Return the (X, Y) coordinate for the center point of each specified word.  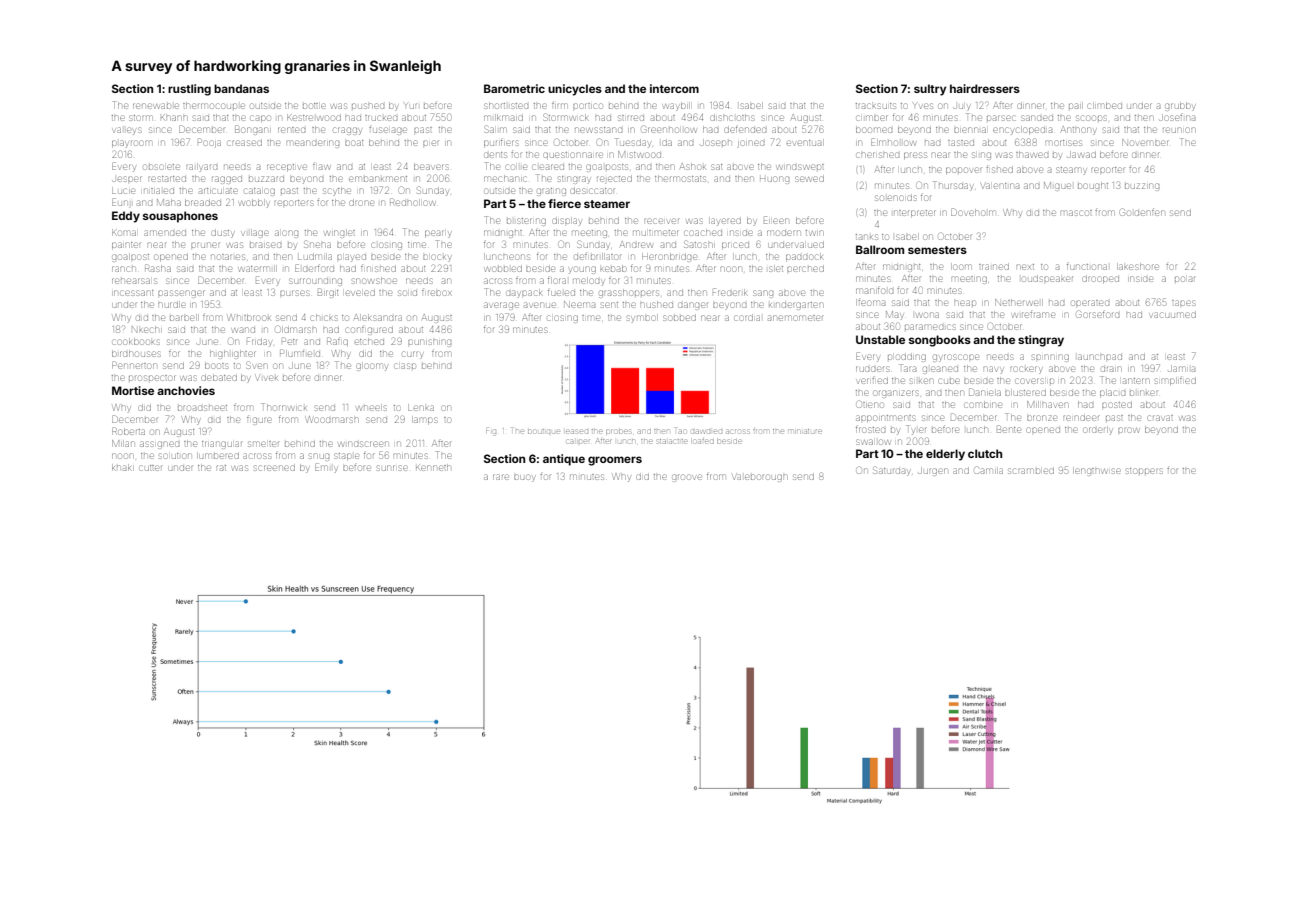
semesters (937, 250)
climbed (1105, 106)
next (1025, 267)
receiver (661, 221)
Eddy (126, 217)
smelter (263, 444)
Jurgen (932, 471)
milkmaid (503, 118)
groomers (615, 461)
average (501, 306)
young (582, 270)
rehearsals (134, 281)
